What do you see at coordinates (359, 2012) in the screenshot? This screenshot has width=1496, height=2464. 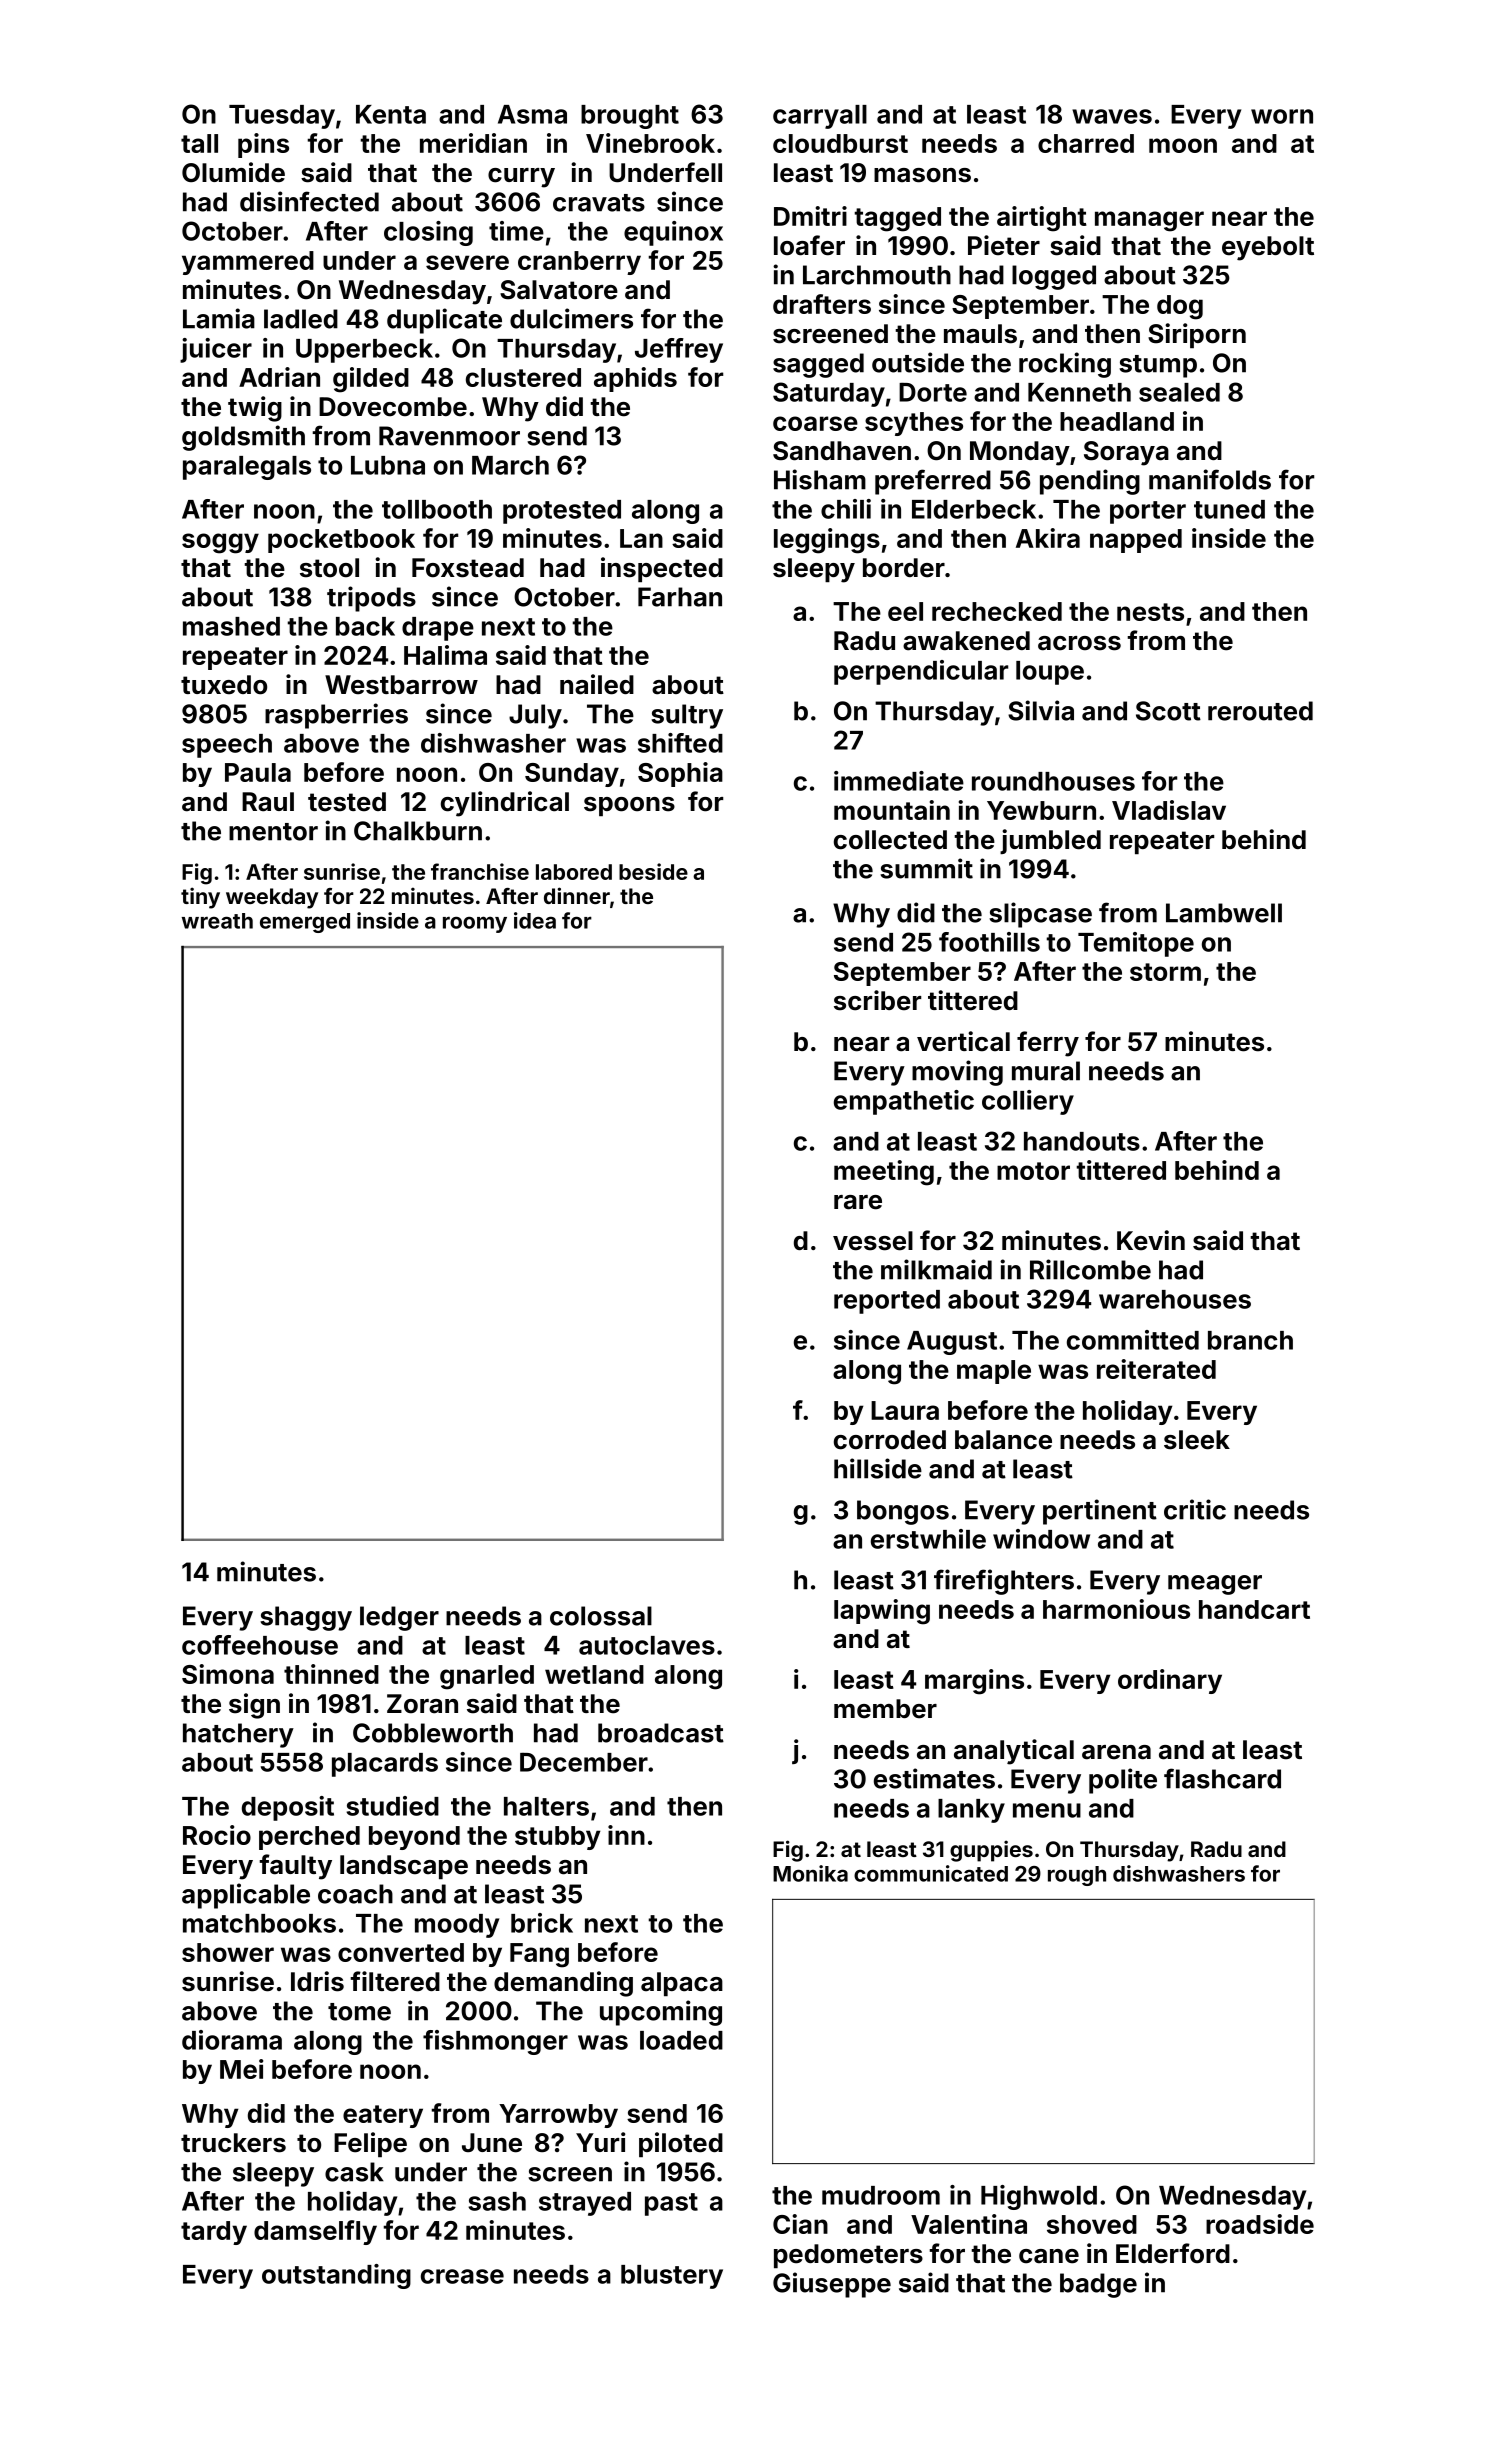 I see `tome` at bounding box center [359, 2012].
